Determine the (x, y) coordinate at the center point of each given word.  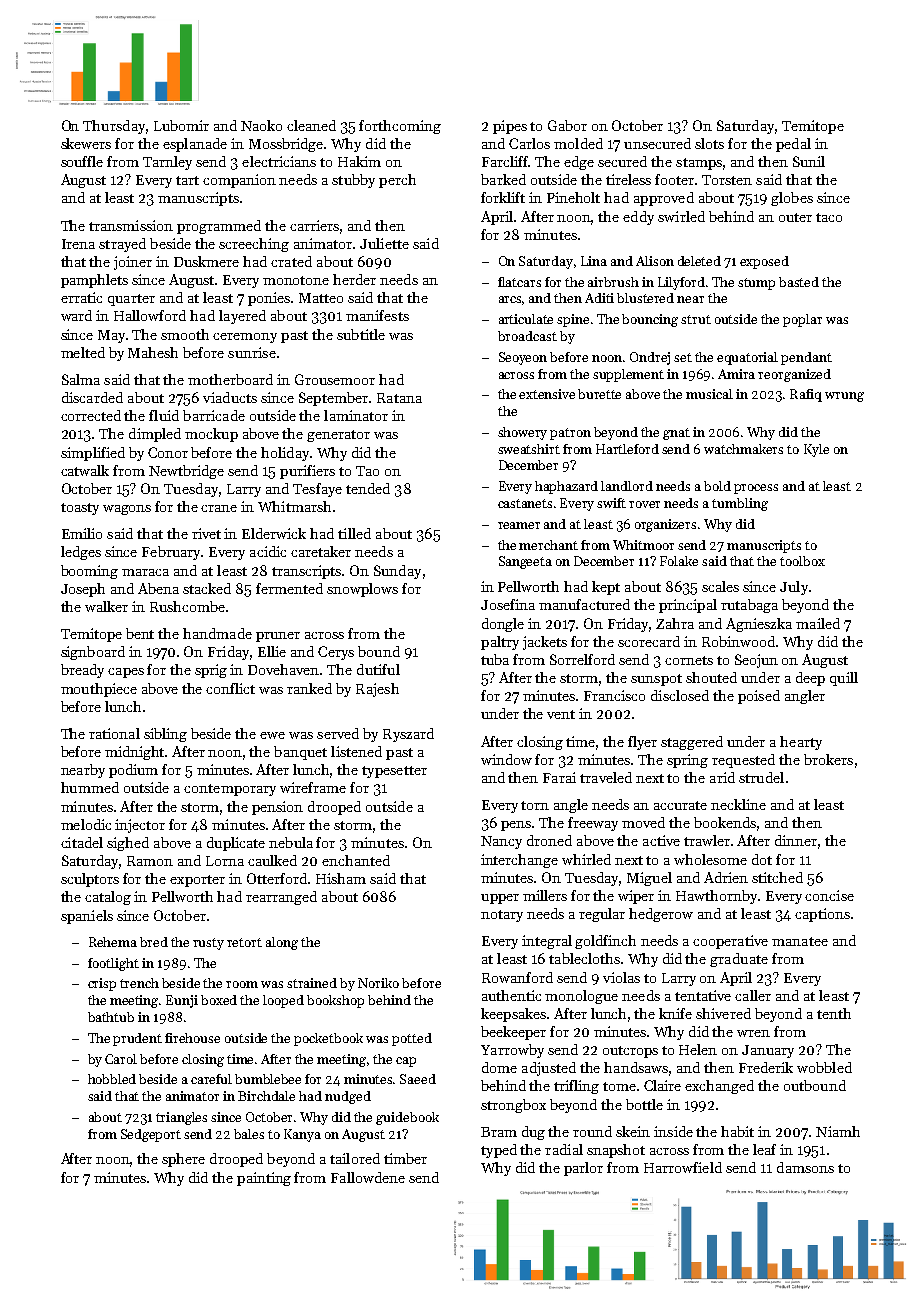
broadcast (527, 336)
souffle (82, 161)
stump (756, 284)
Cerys (336, 653)
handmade (217, 633)
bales (249, 1134)
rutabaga (749, 606)
